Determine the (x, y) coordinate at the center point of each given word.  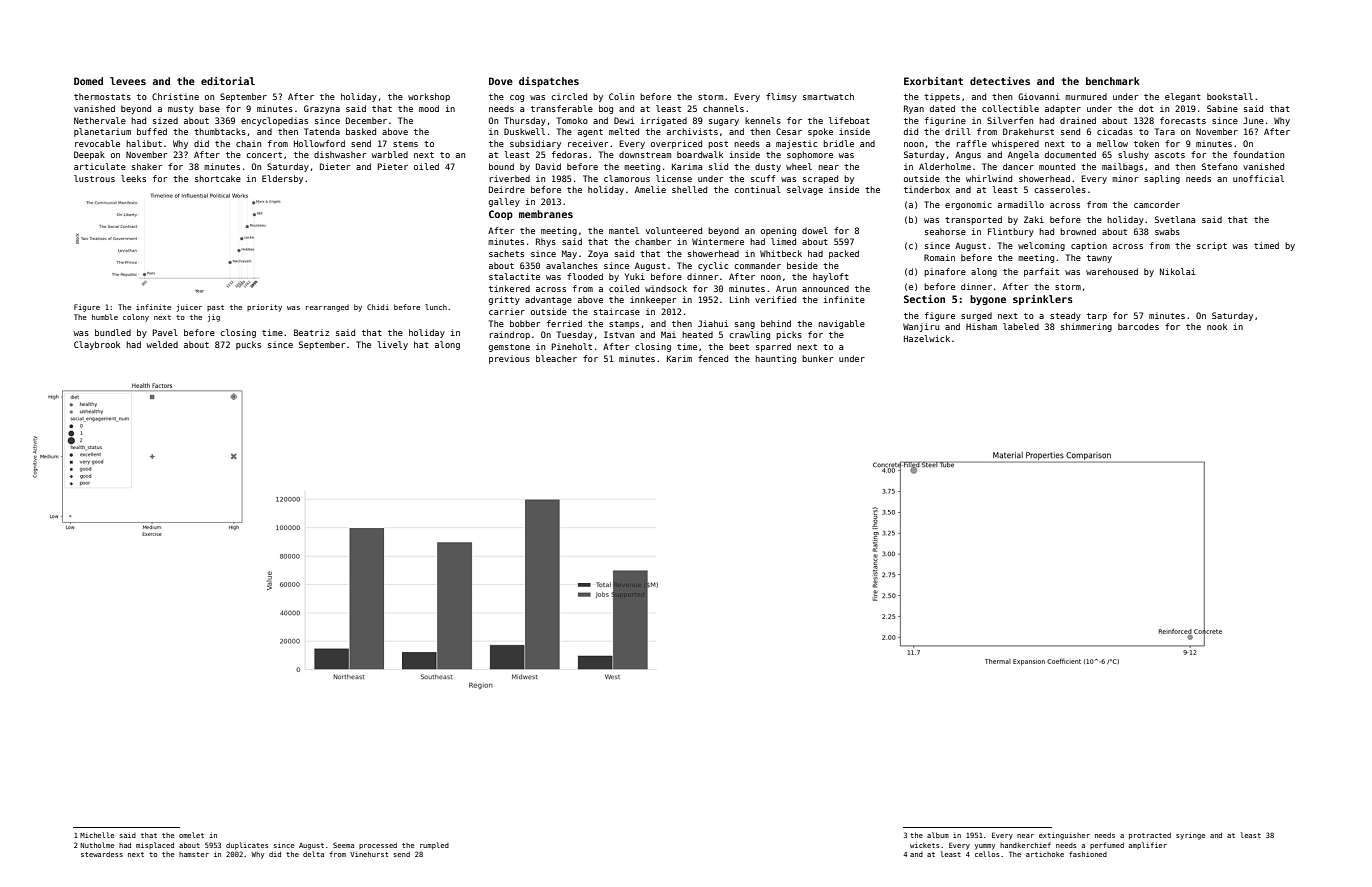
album (938, 835)
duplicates (247, 846)
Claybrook (97, 345)
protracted (1150, 836)
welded (162, 344)
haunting (775, 359)
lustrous (94, 178)
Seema (343, 845)
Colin (621, 96)
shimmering (1086, 327)
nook (1217, 326)
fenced (713, 358)
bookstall (1230, 96)
